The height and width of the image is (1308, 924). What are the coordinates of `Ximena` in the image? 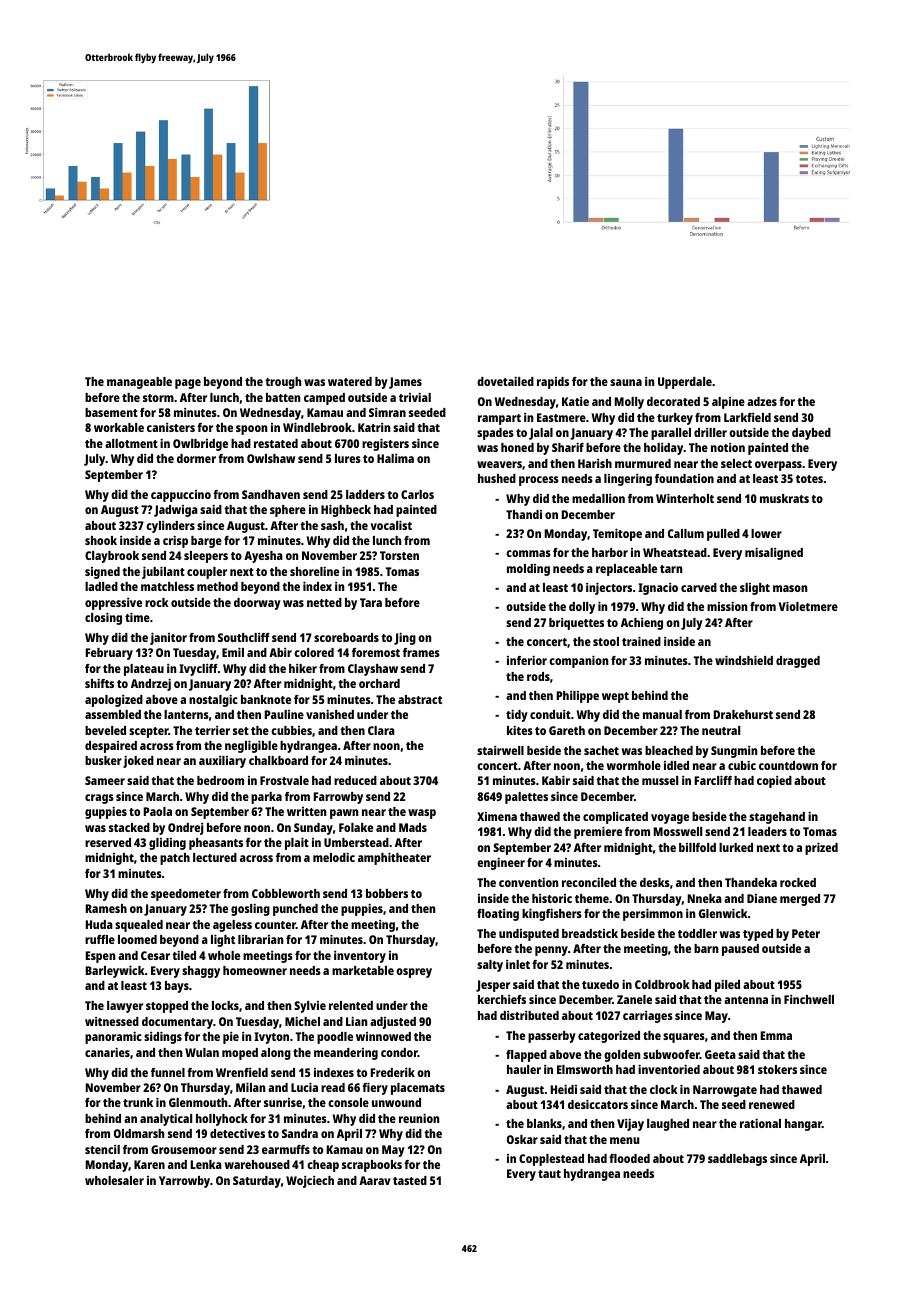 It's located at (497, 816).
